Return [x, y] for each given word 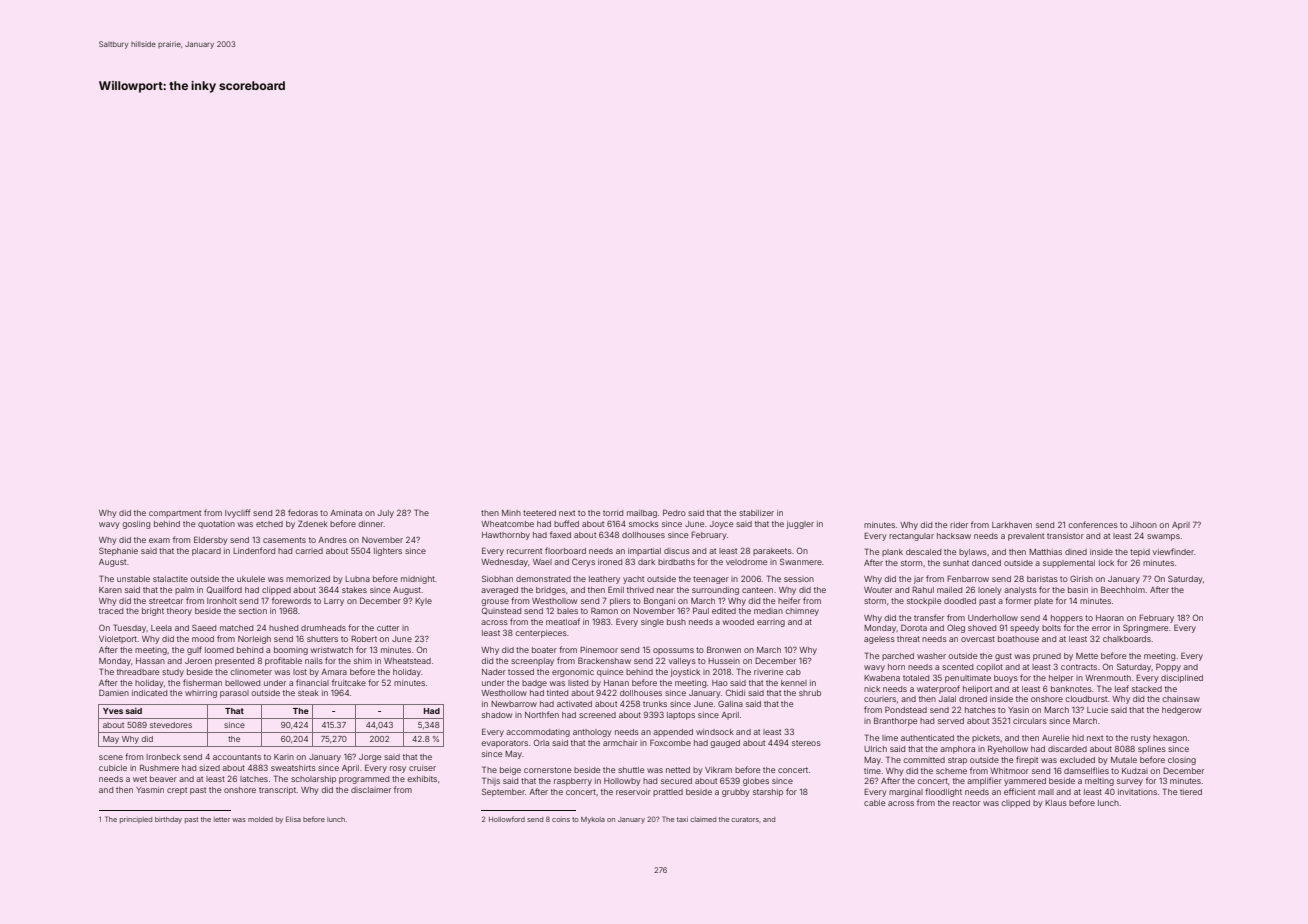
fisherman [202, 682]
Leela [161, 628]
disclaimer [371, 790]
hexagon [1170, 739]
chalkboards [1127, 639]
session [799, 579]
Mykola [593, 820]
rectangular [911, 537]
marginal [906, 793]
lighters [388, 552]
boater [544, 650]
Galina [730, 703]
